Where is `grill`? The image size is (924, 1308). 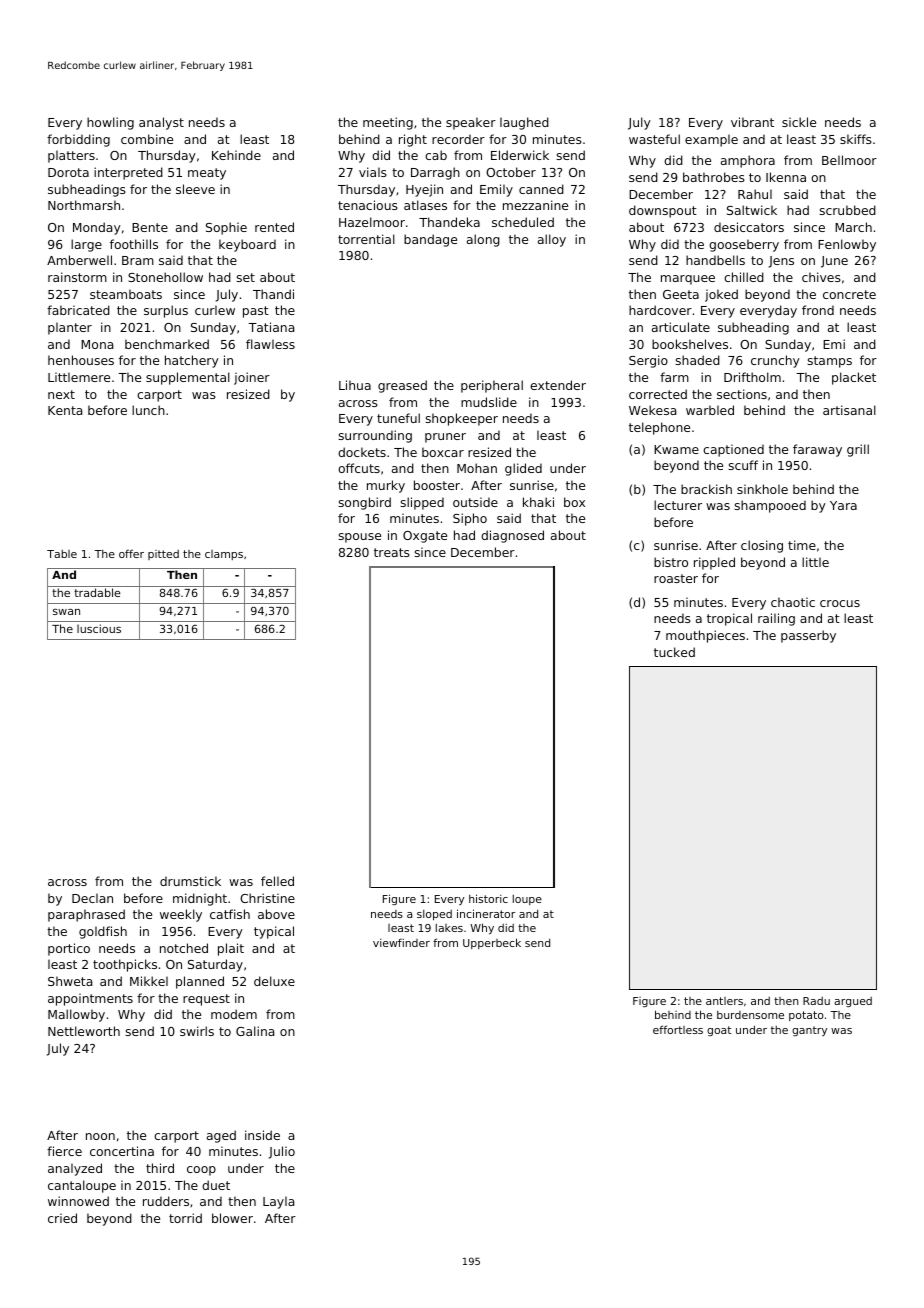 grill is located at coordinates (858, 450).
